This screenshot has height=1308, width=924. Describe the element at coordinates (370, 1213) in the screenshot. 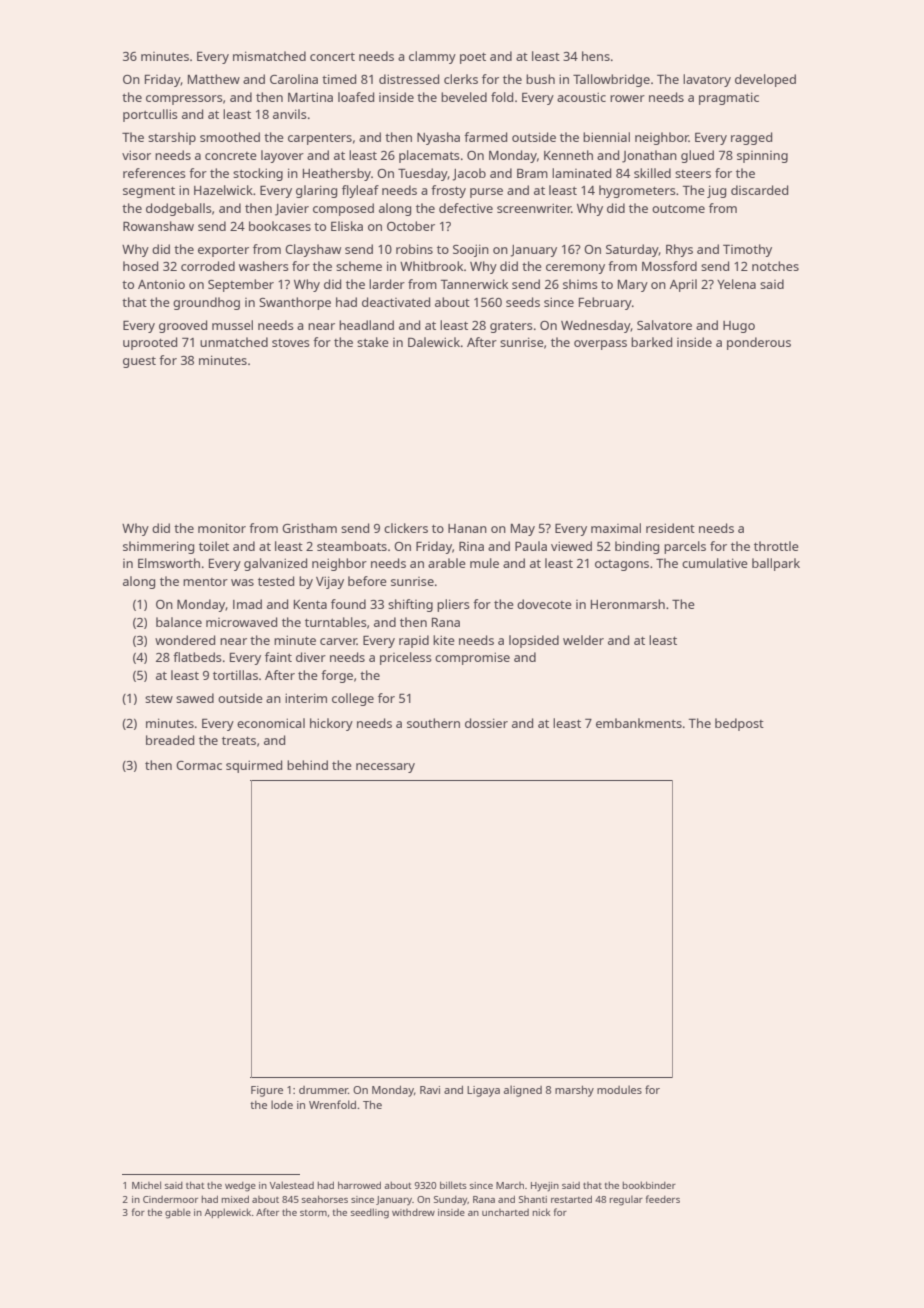

I see `seedling` at that location.
